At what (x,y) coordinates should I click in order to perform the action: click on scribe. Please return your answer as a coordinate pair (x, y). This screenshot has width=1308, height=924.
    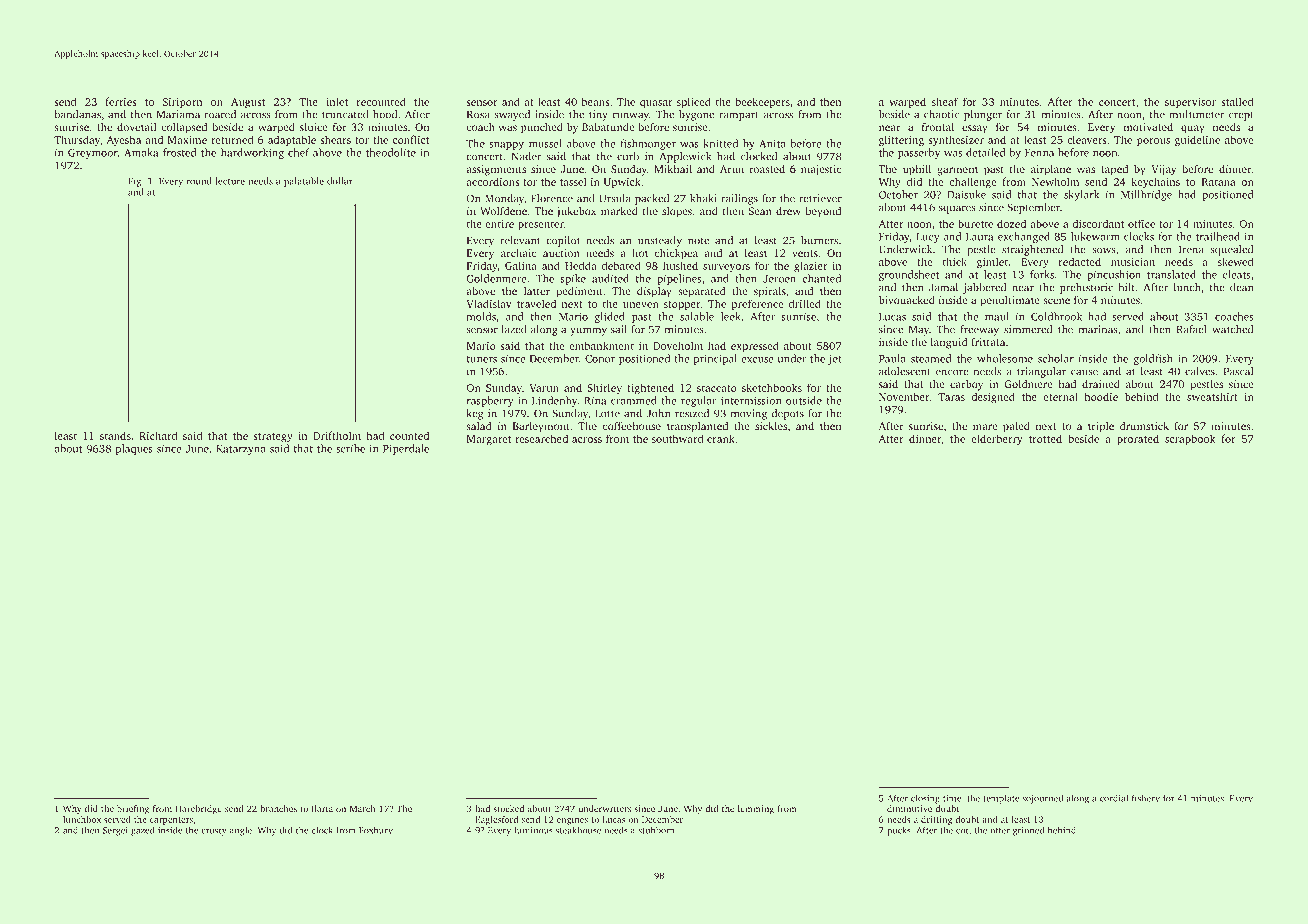
    Looking at the image, I should click on (350, 448).
